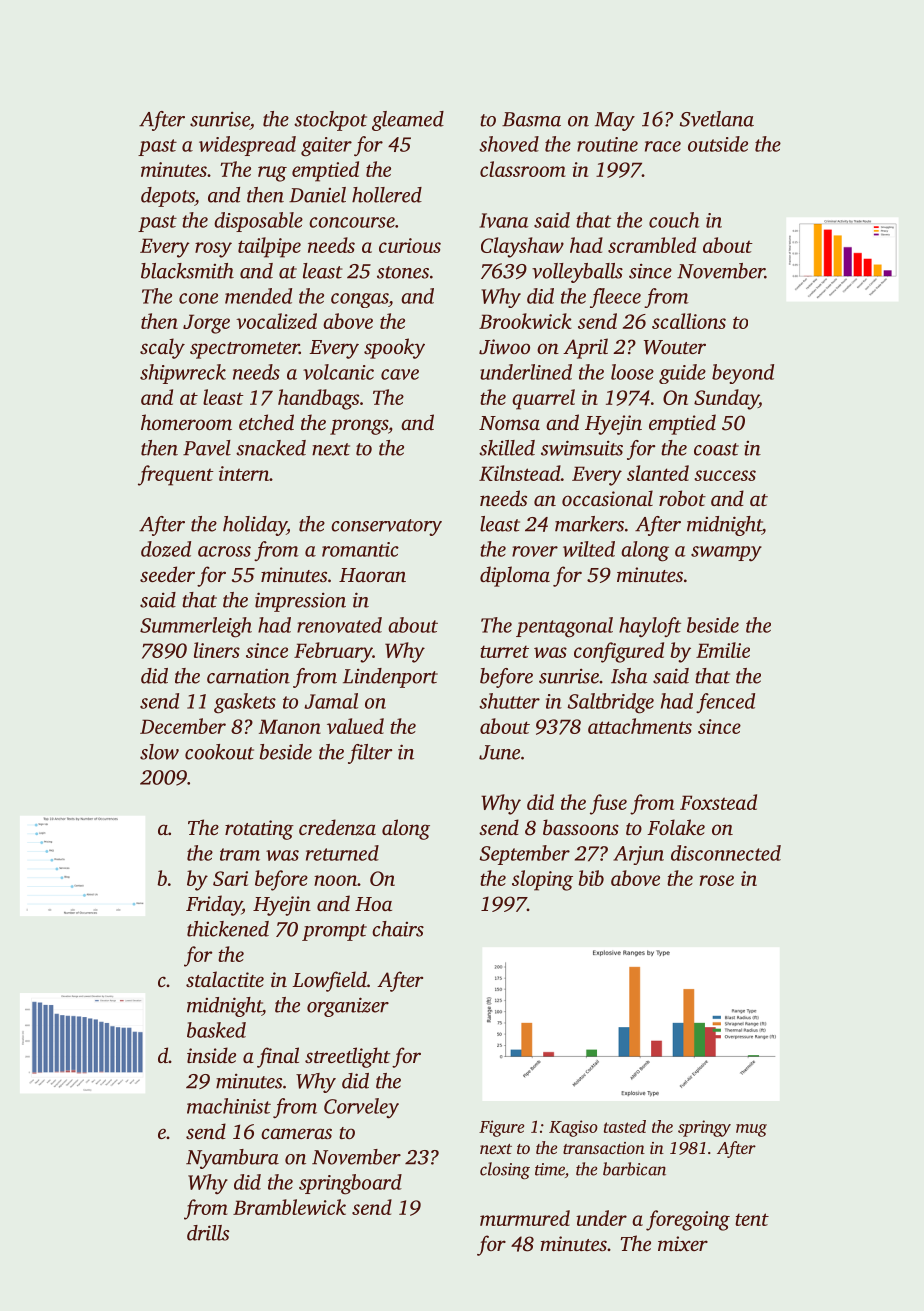 The image size is (924, 1311). I want to click on tram, so click(240, 854).
